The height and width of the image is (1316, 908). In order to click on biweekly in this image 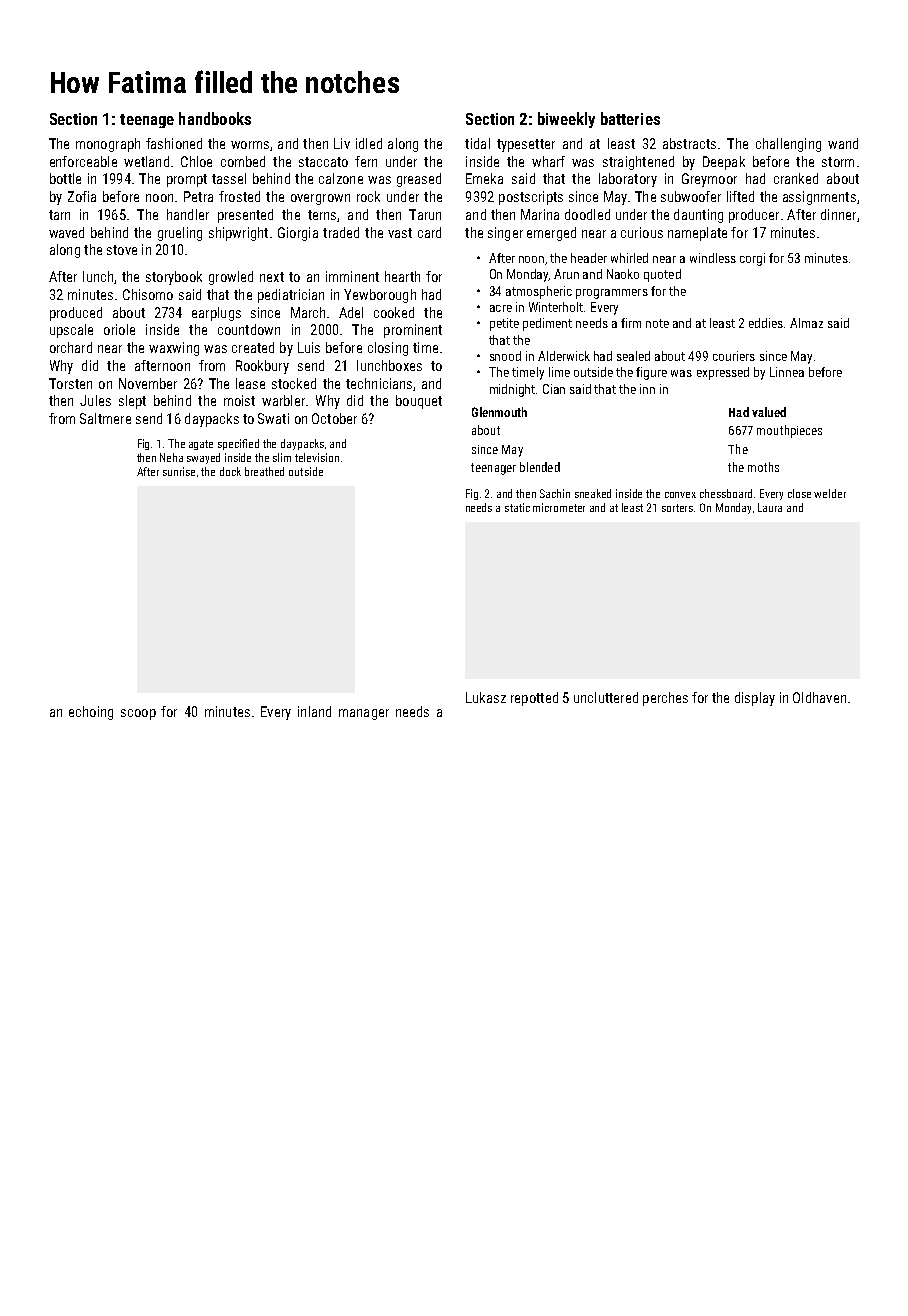, I will do `click(566, 120)`.
